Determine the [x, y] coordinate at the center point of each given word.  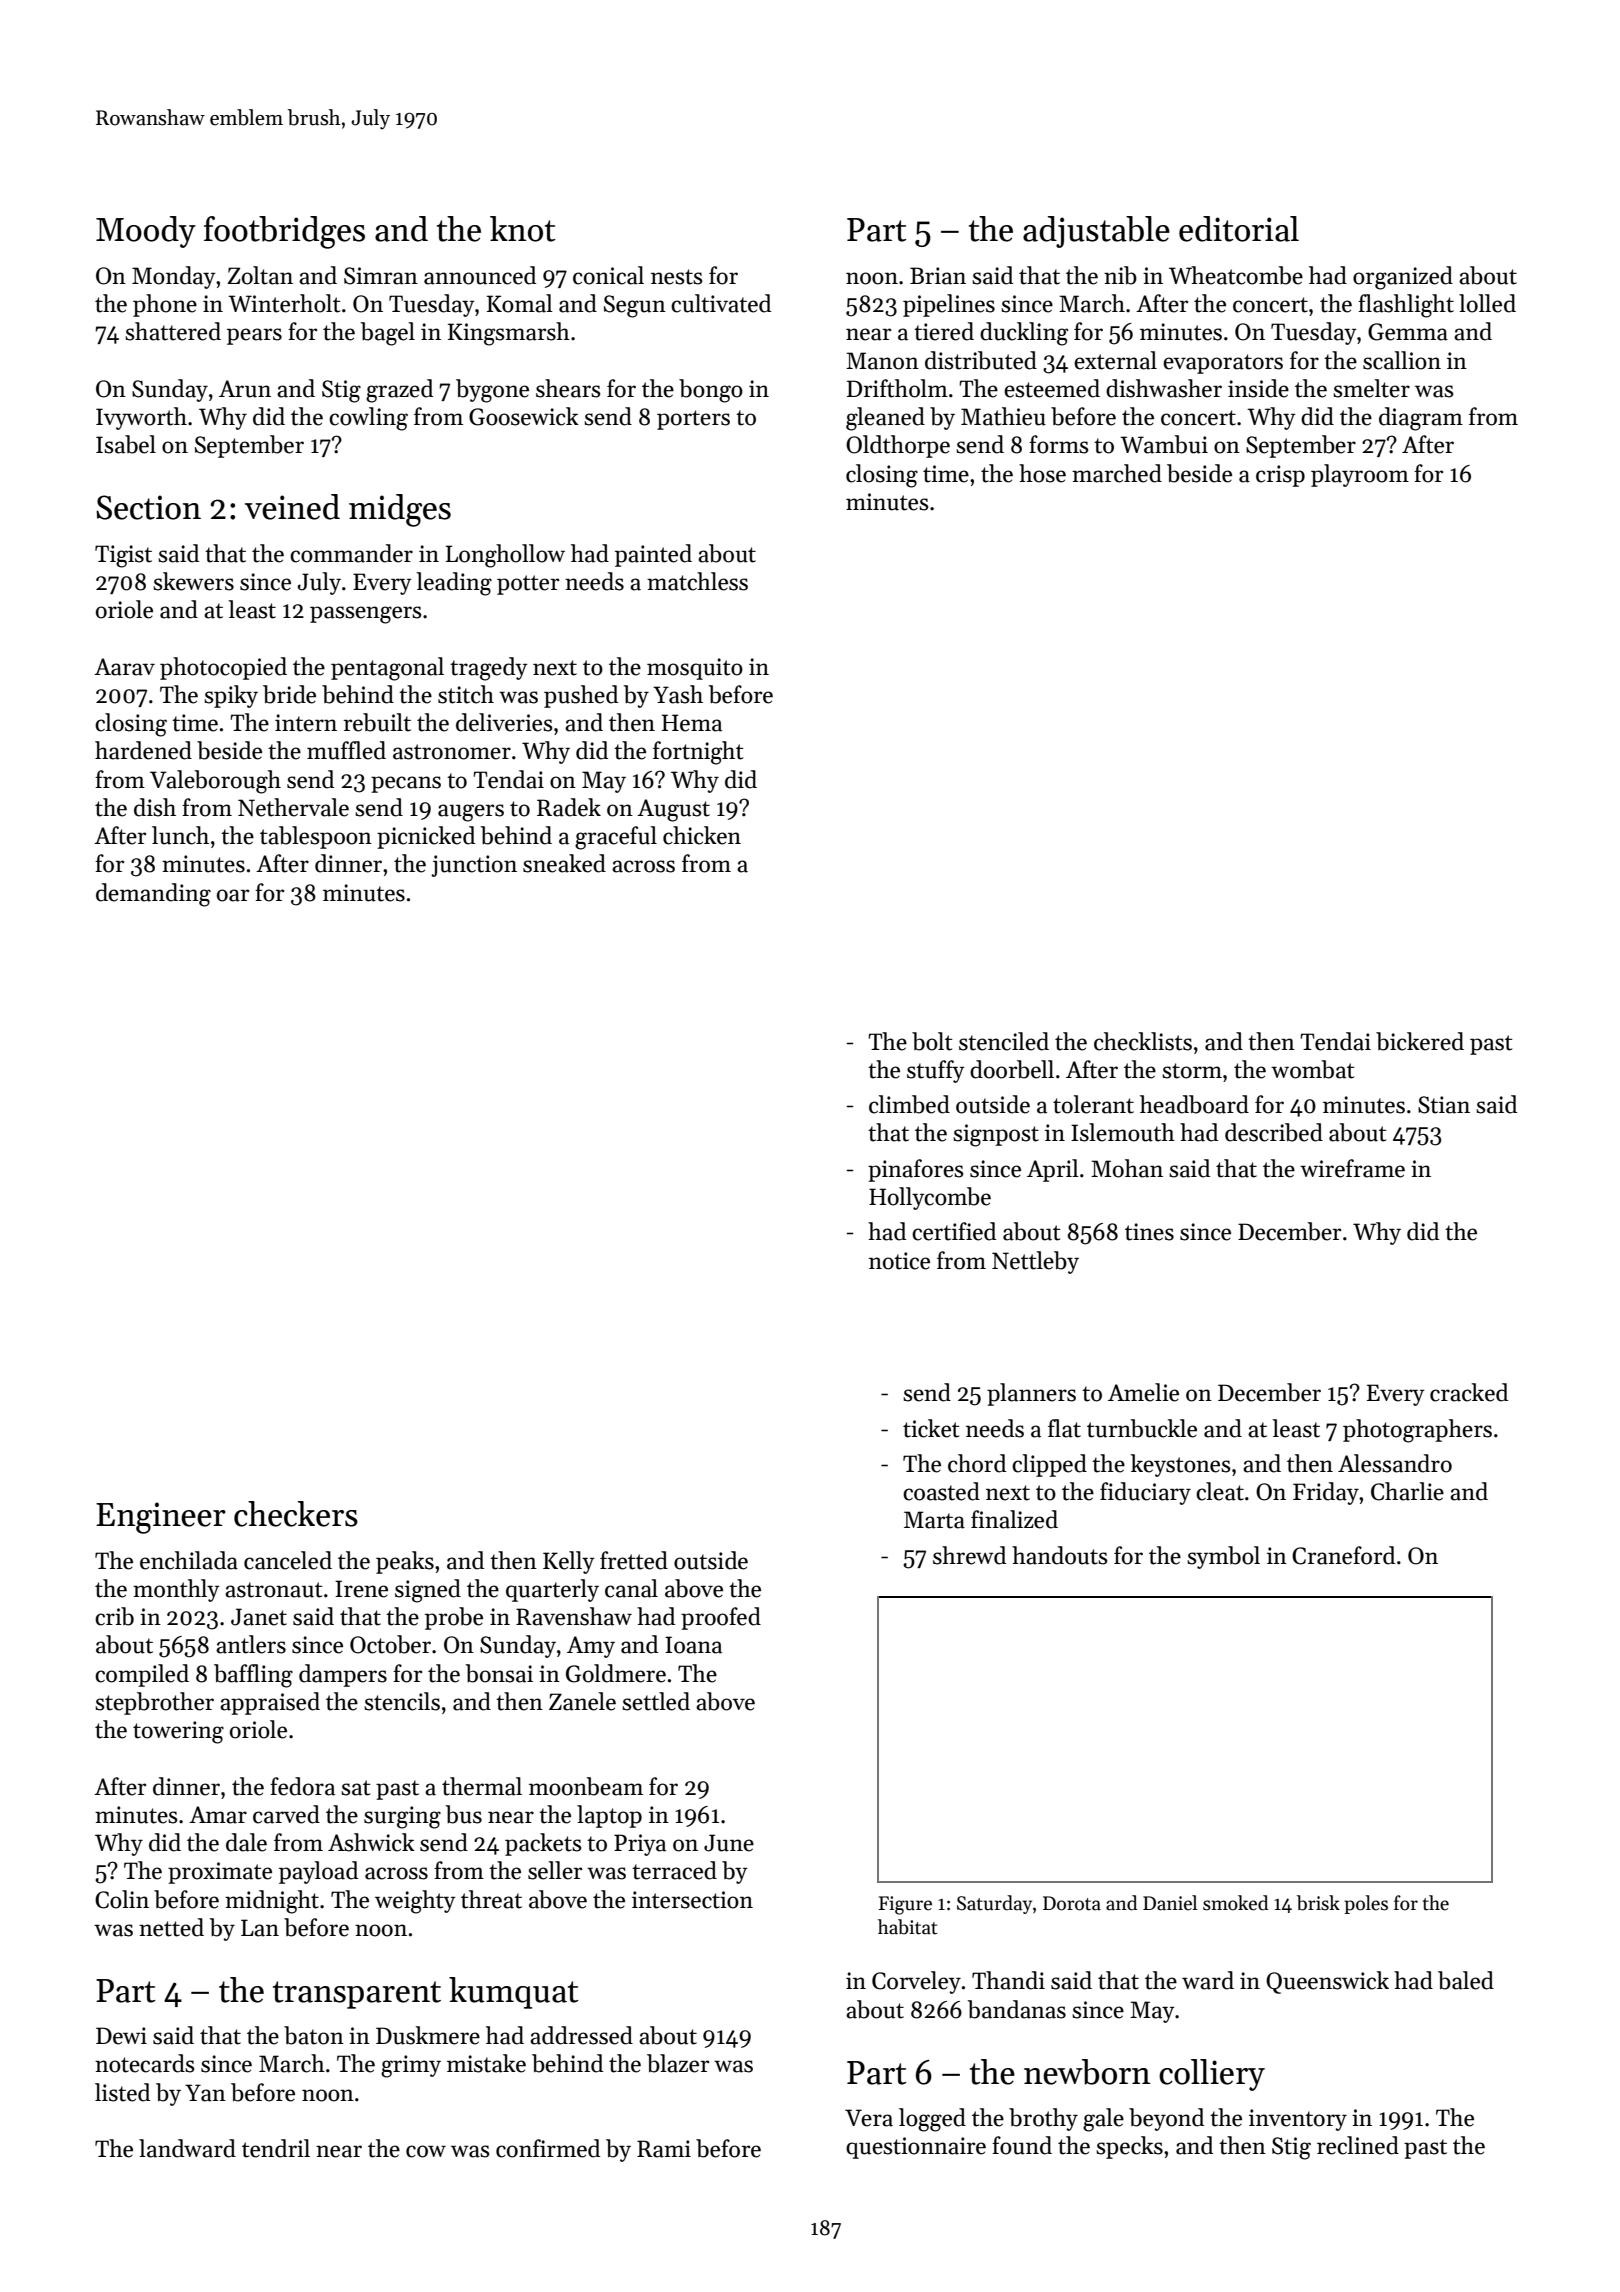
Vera [869, 2118]
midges [400, 510]
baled [1466, 1980]
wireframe [1352, 1168]
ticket [931, 1428]
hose [1042, 473]
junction [474, 866]
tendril [276, 2148]
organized [1403, 278]
